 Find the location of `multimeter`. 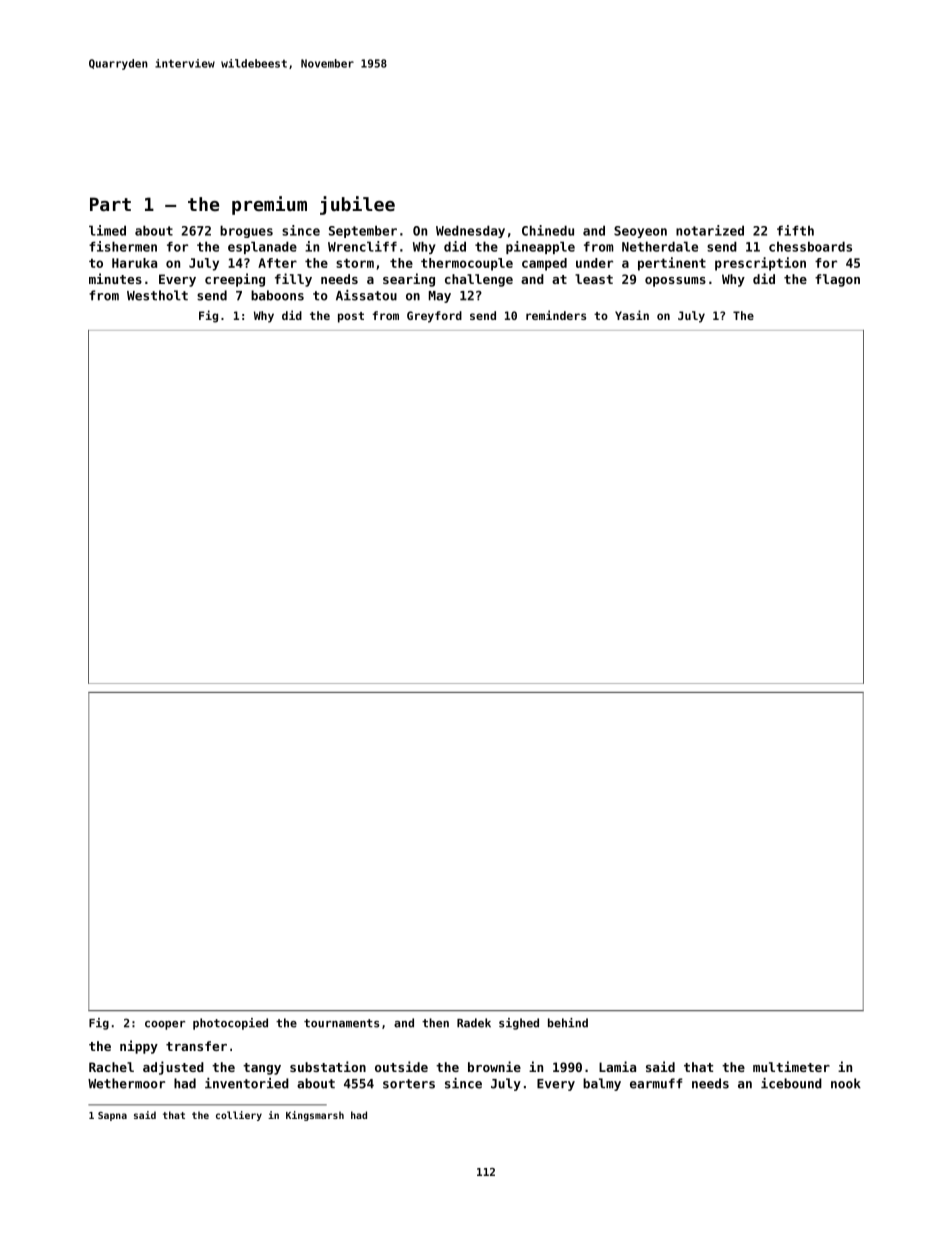

multimeter is located at coordinates (791, 1066).
